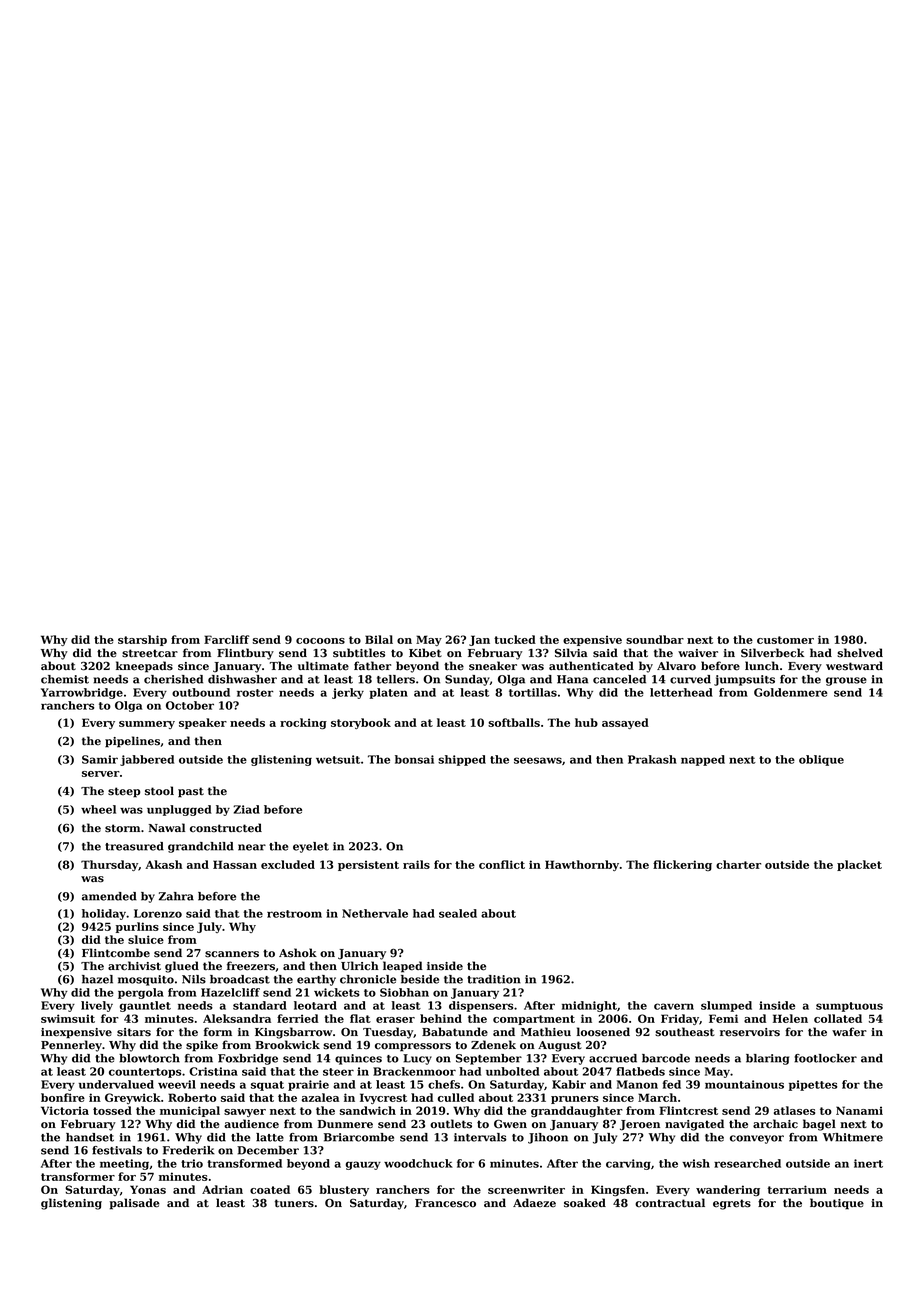 This screenshot has width=924, height=1308. Describe the element at coordinates (368, 865) in the screenshot. I see `persistent` at that location.
